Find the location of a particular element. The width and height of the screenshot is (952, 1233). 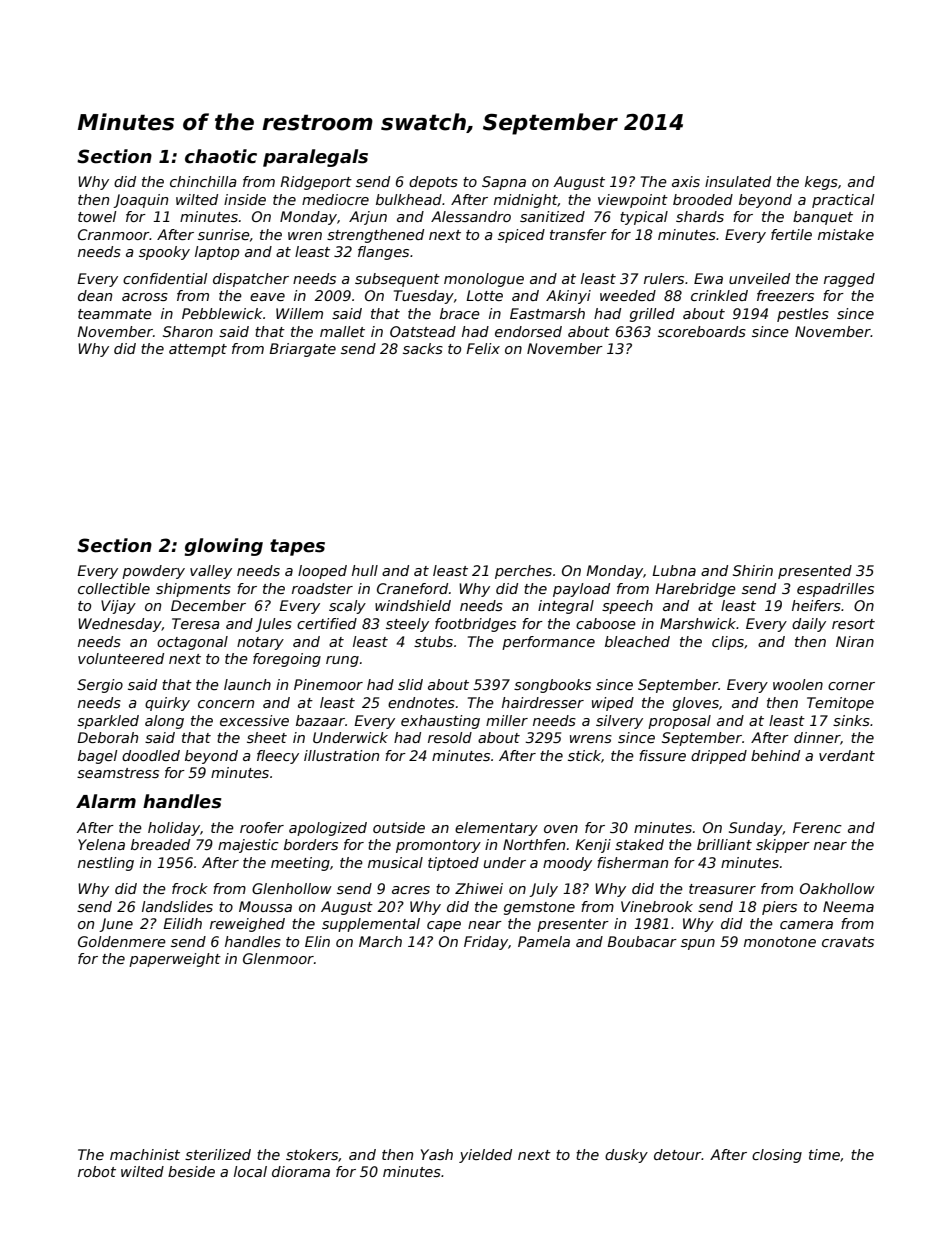

machinist is located at coordinates (145, 1154).
